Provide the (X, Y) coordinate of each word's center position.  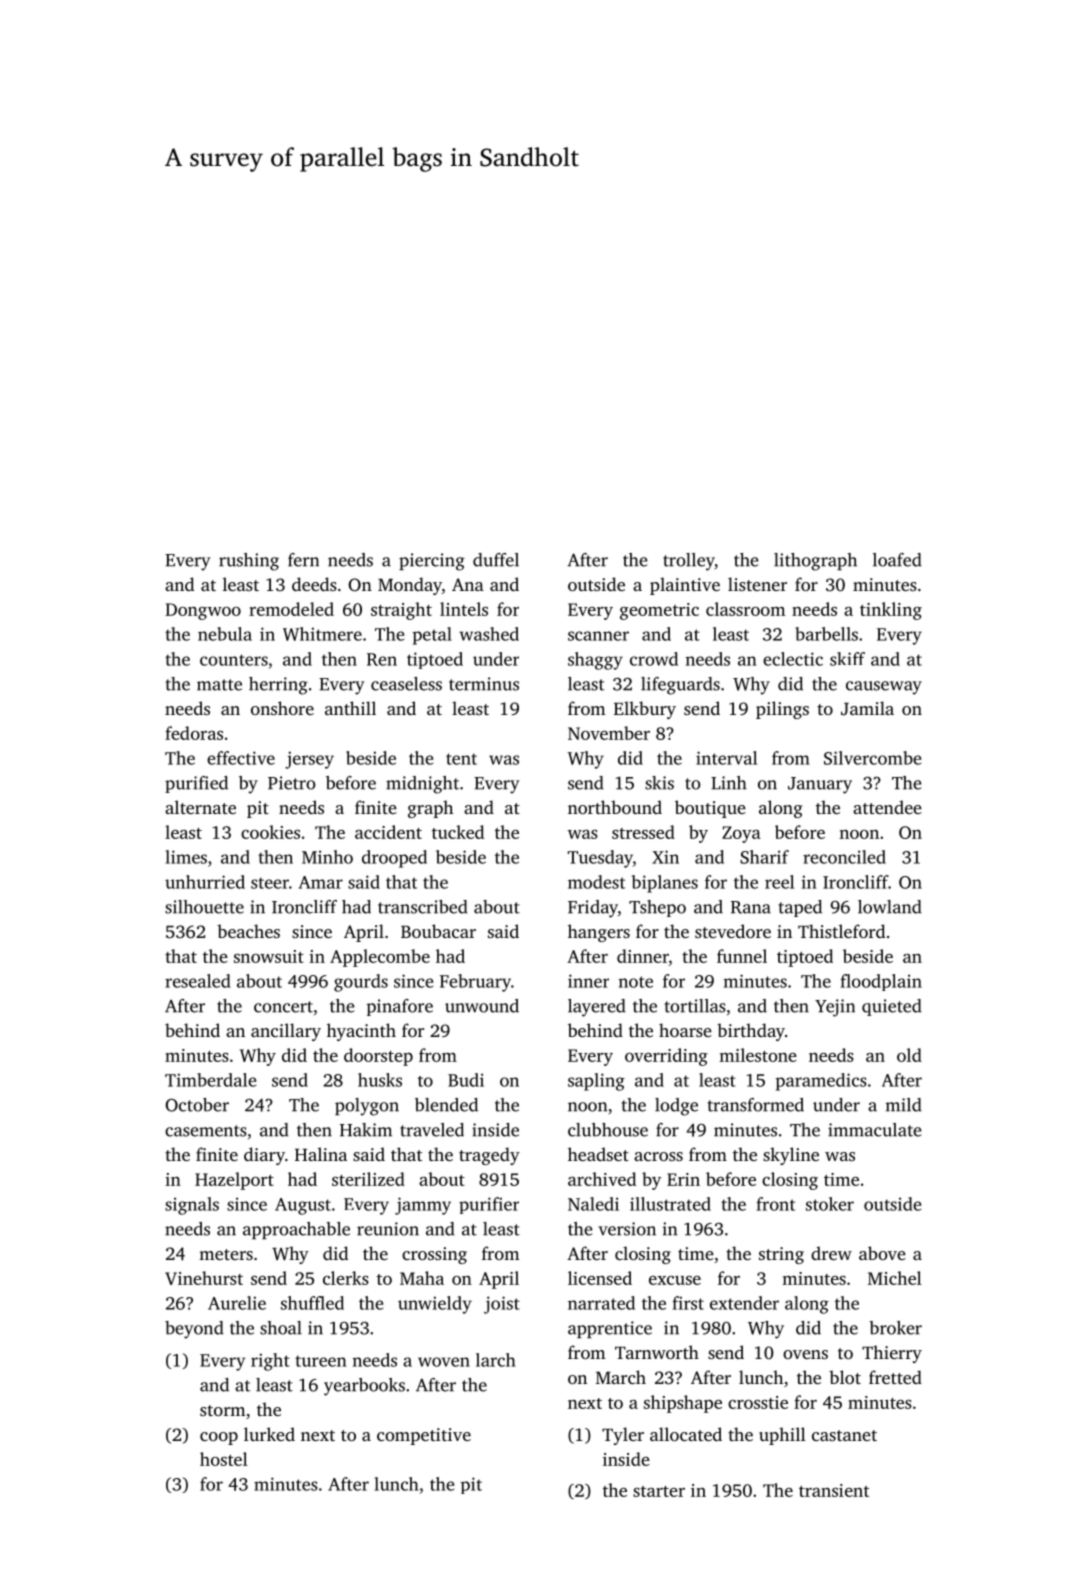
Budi (466, 1080)
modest (596, 882)
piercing (432, 562)
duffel (496, 560)
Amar (321, 882)
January (820, 785)
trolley (689, 562)
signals (192, 1206)
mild (904, 1105)
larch (496, 1360)
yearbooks (364, 1387)
